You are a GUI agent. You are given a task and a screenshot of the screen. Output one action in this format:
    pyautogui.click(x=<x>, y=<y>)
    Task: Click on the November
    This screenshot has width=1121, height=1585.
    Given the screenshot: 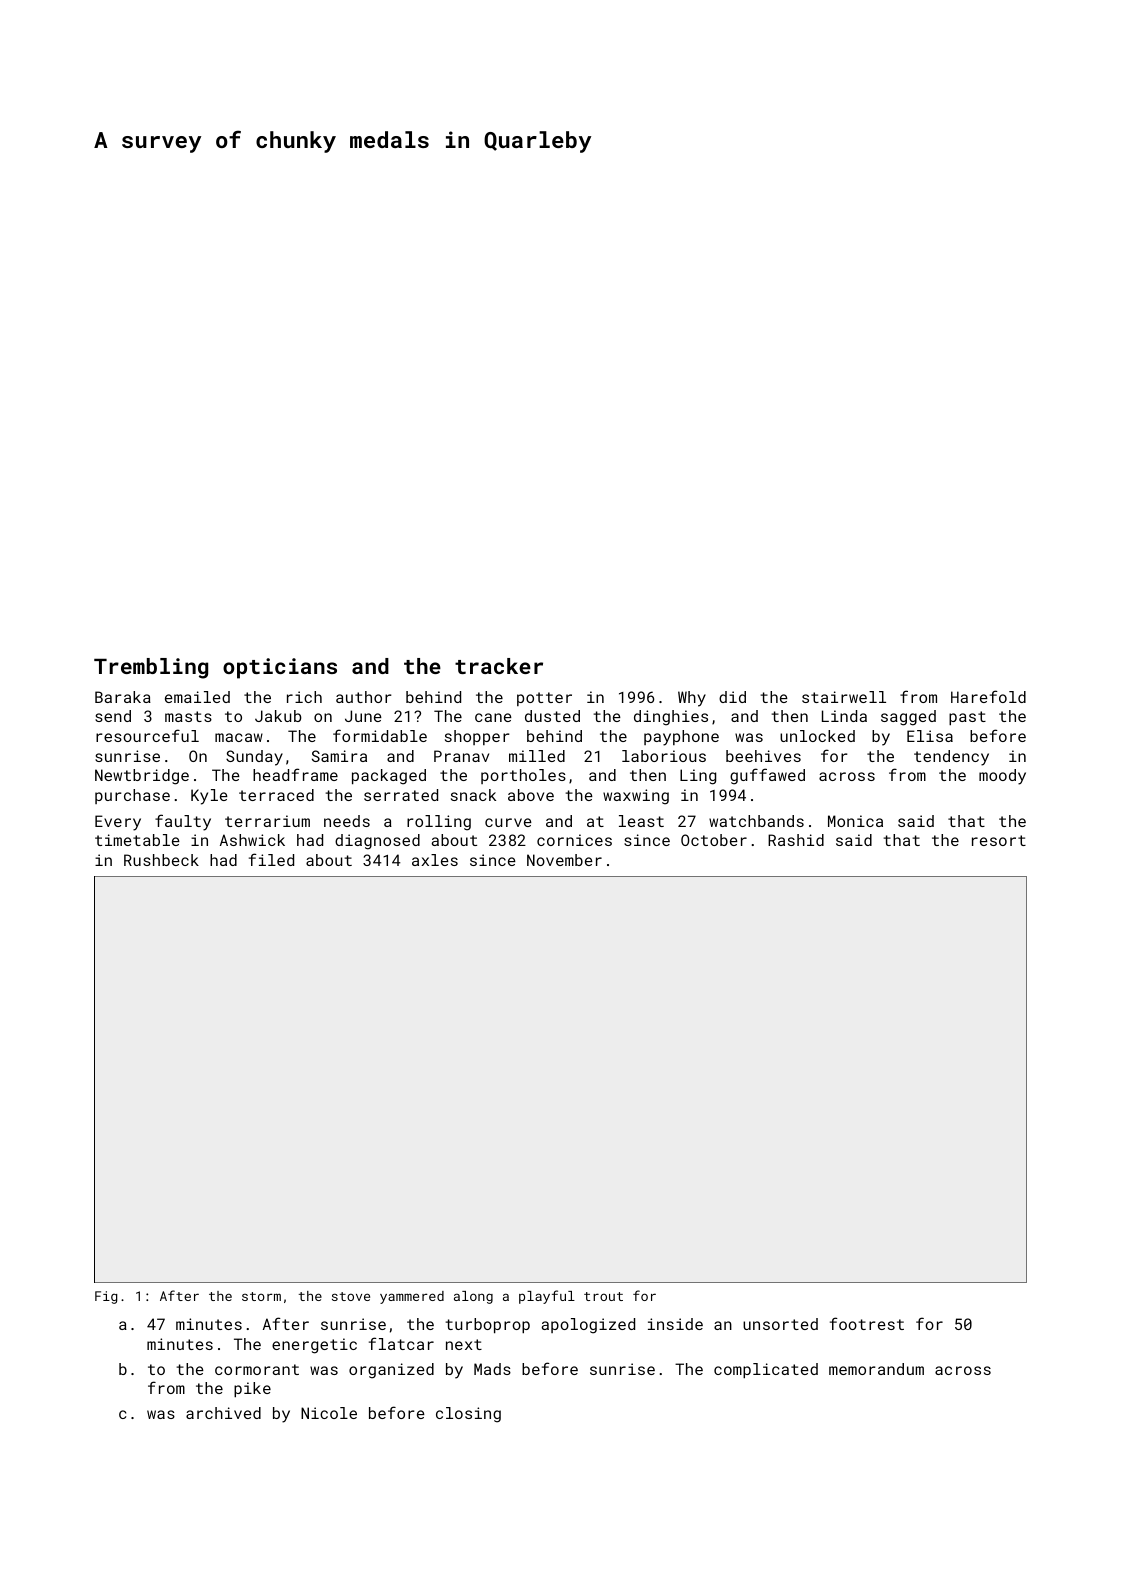 What is the action you would take?
    pyautogui.click(x=564, y=860)
